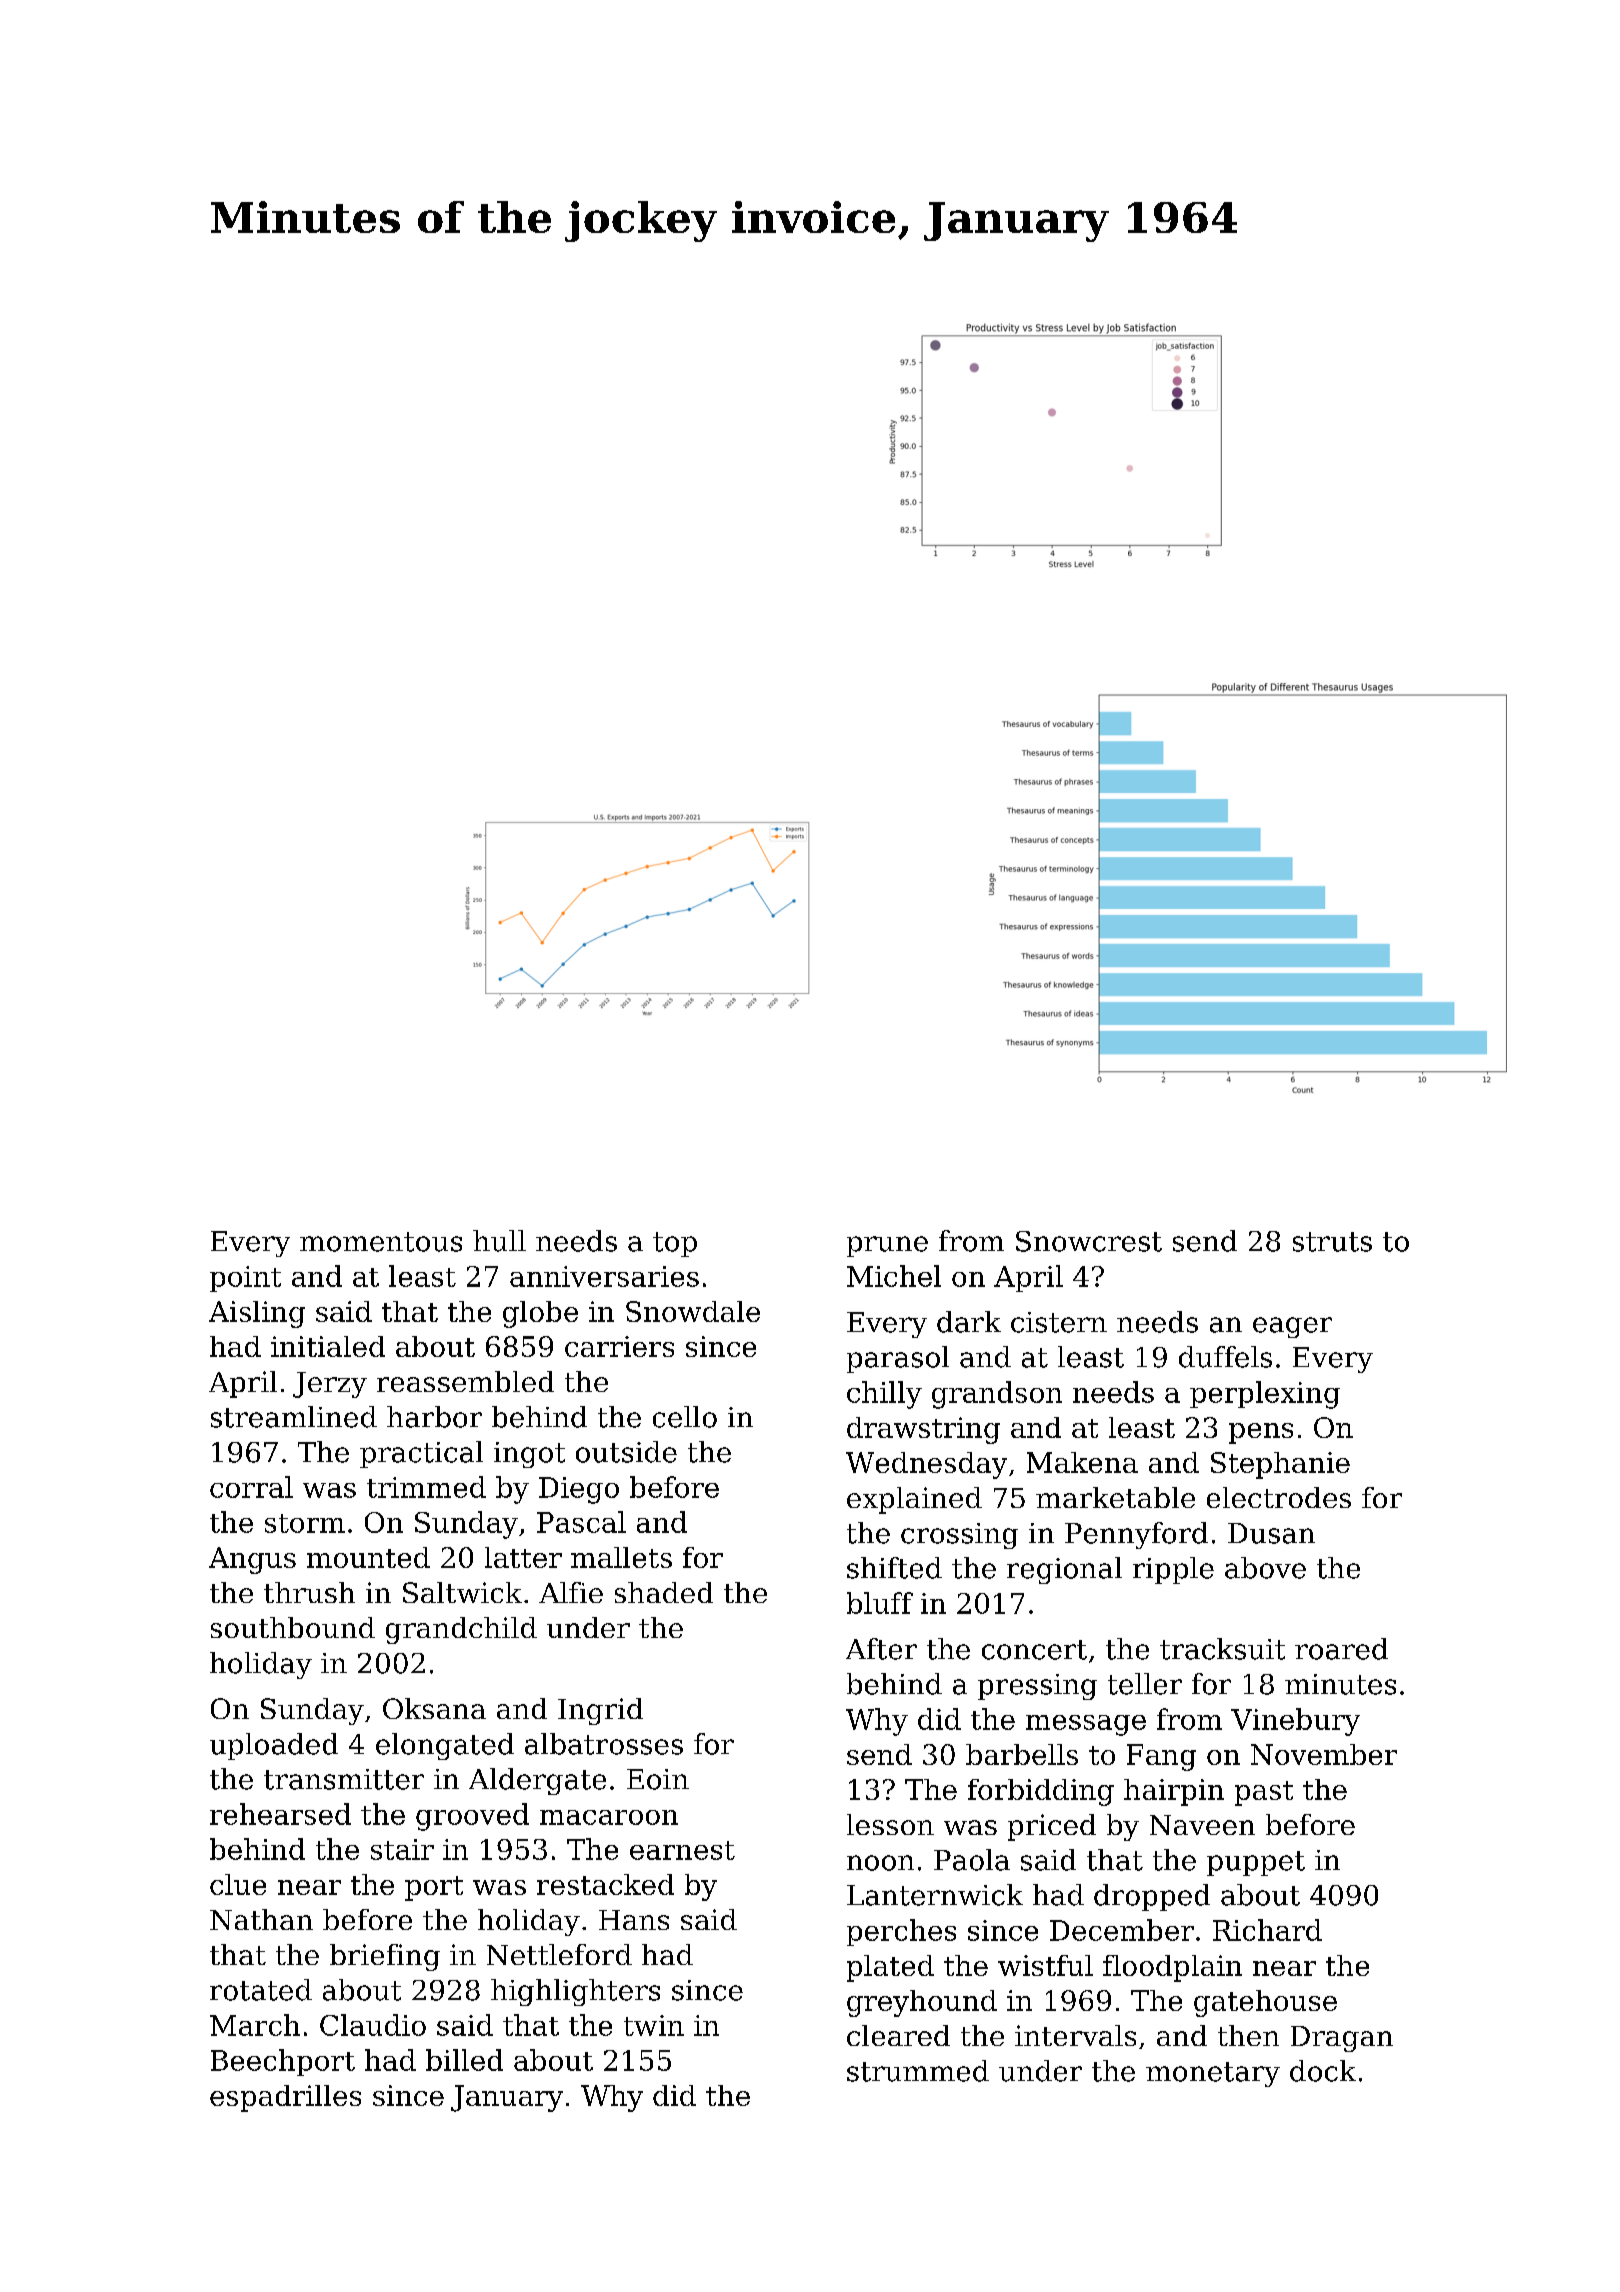 The image size is (1620, 2292). I want to click on billed, so click(464, 2060).
